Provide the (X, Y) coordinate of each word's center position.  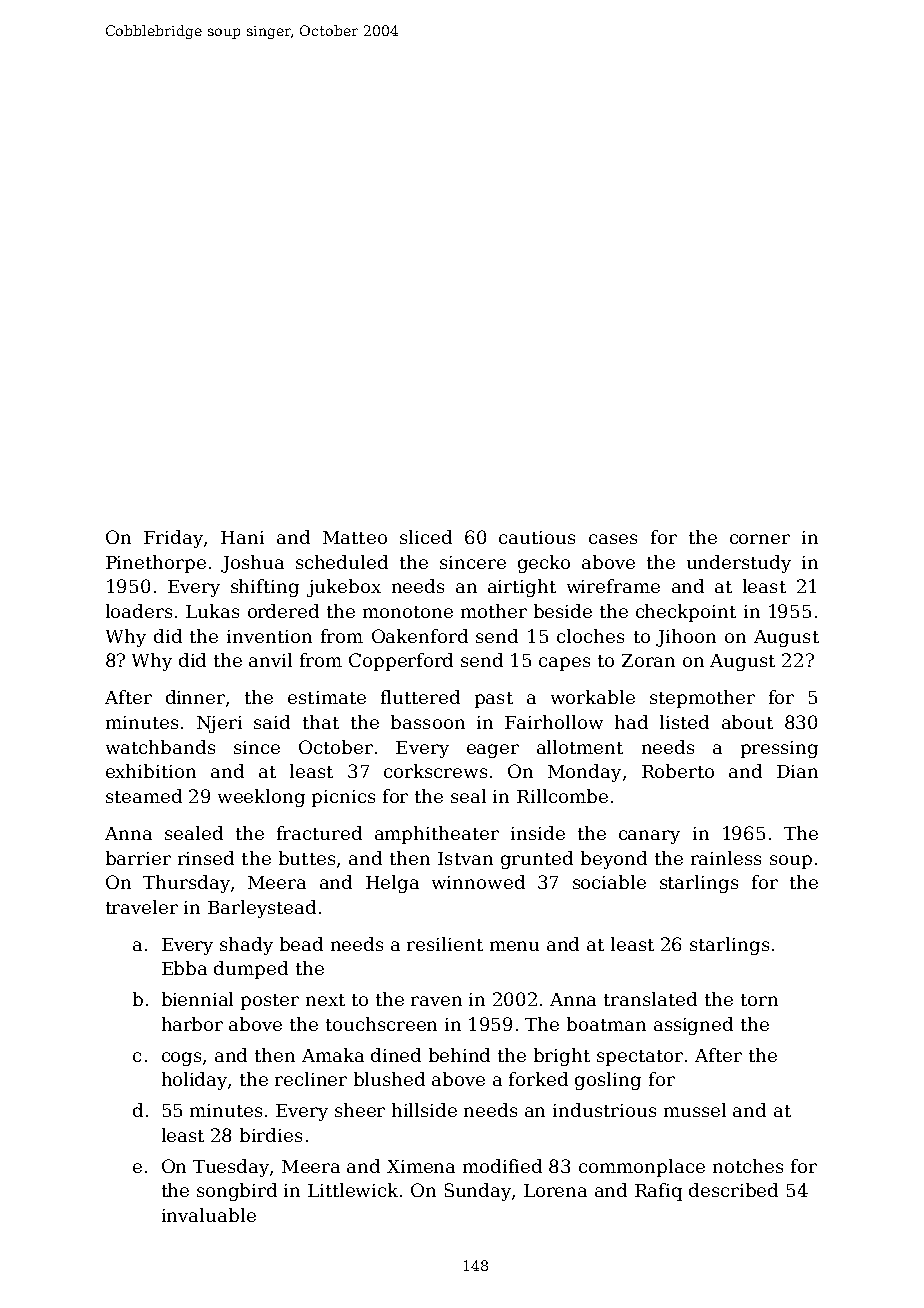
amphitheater (437, 835)
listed (684, 722)
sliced (426, 537)
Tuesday (232, 1168)
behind (459, 1055)
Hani (242, 537)
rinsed (206, 858)
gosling (608, 1081)
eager (493, 751)
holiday (194, 1081)
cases (613, 539)
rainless (726, 858)
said (272, 722)
